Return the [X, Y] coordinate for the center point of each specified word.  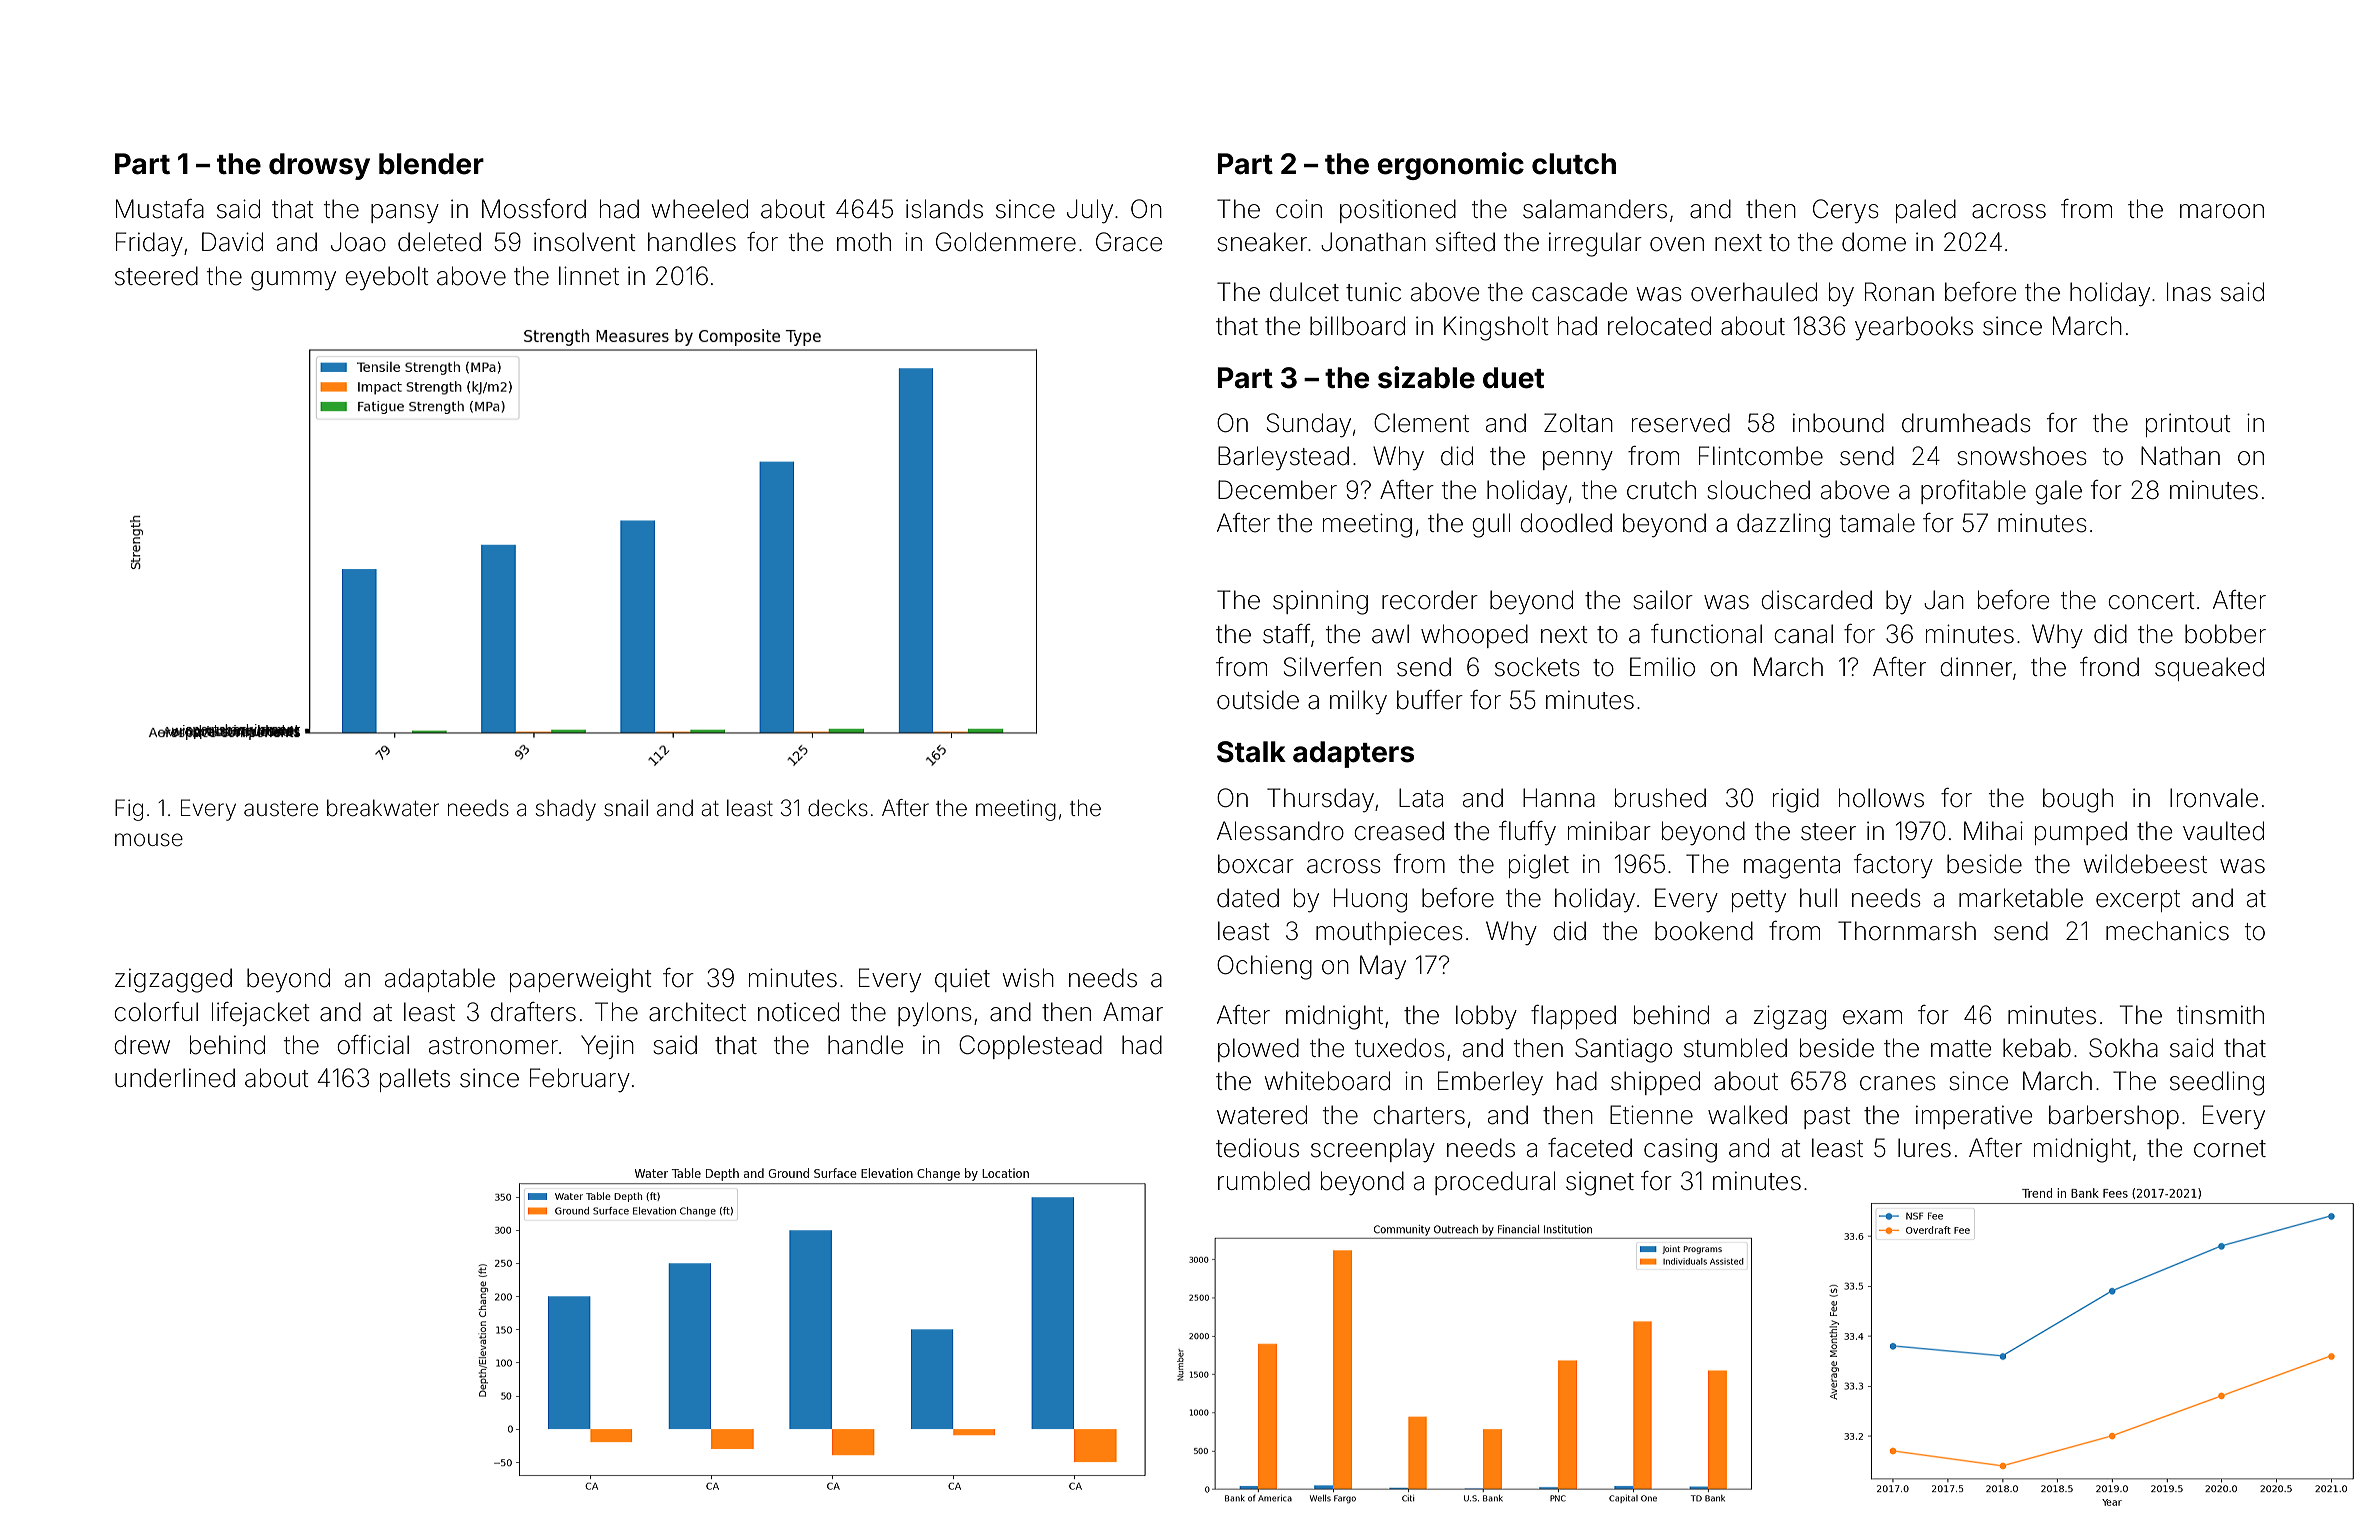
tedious [1257, 1148]
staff [1287, 634]
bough [2078, 800]
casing [1680, 1150]
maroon [2222, 211]
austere [281, 809]
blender [431, 164]
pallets [415, 1080]
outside [1258, 700]
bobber [2225, 634]
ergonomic [1450, 166]
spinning [1320, 602]
